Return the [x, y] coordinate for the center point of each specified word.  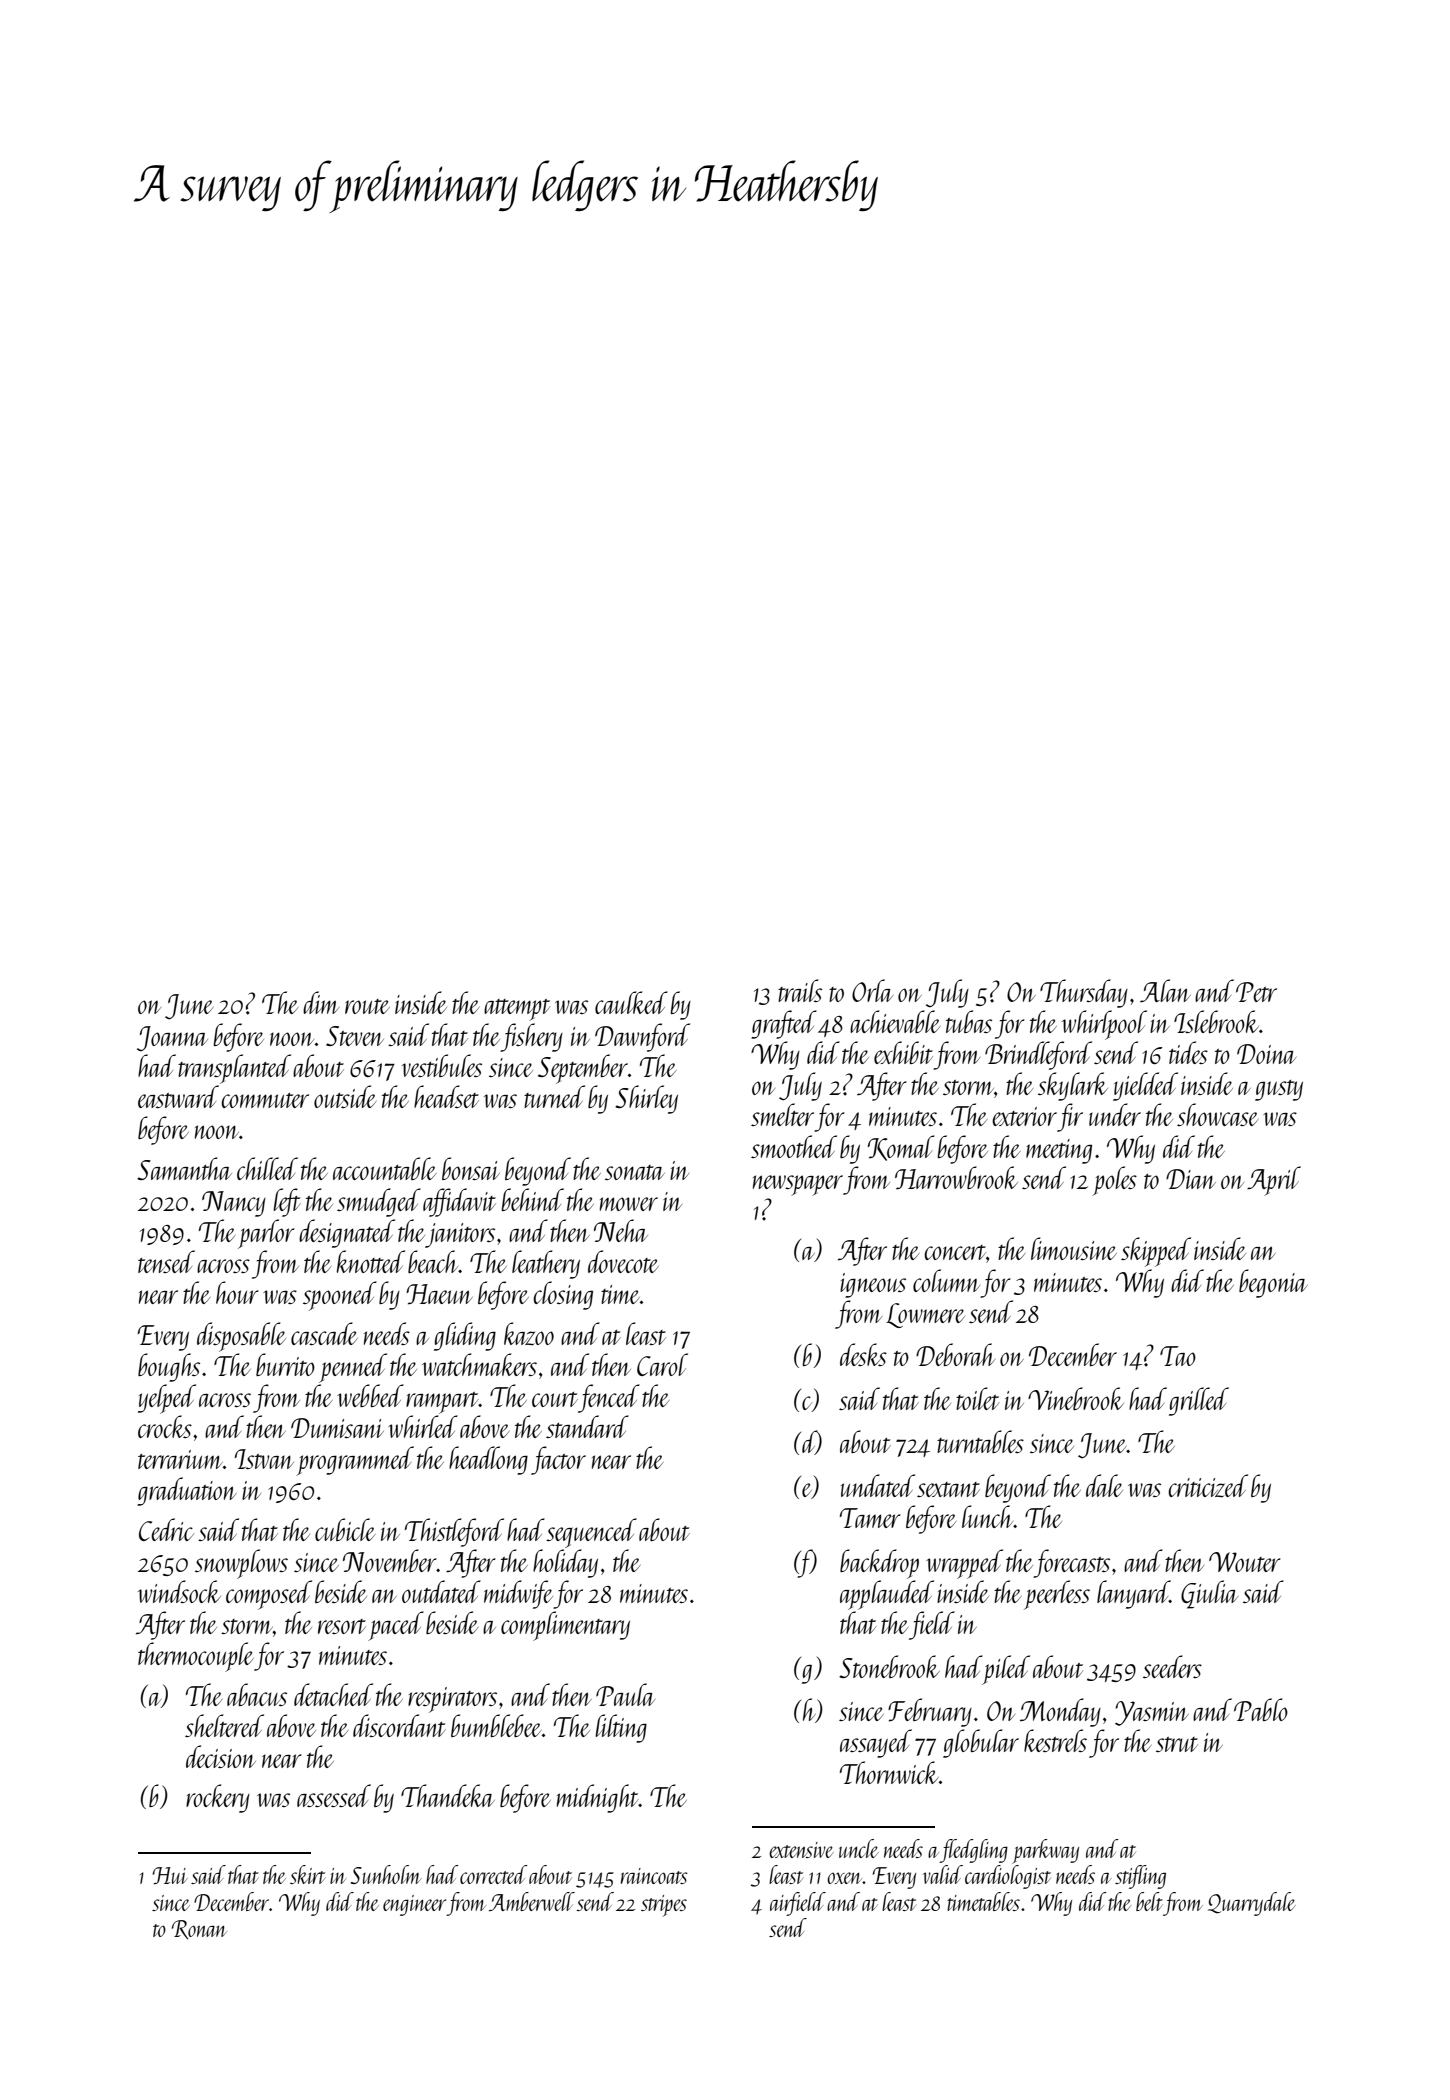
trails [800, 990]
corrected [493, 1874]
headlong [488, 1460]
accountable [384, 1168]
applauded [887, 1595]
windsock [179, 1591]
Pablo [1261, 1709]
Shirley [646, 1099]
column [946, 1280]
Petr [1256, 992]
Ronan [199, 1929]
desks [863, 1354]
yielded [1145, 1086]
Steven [355, 1036]
